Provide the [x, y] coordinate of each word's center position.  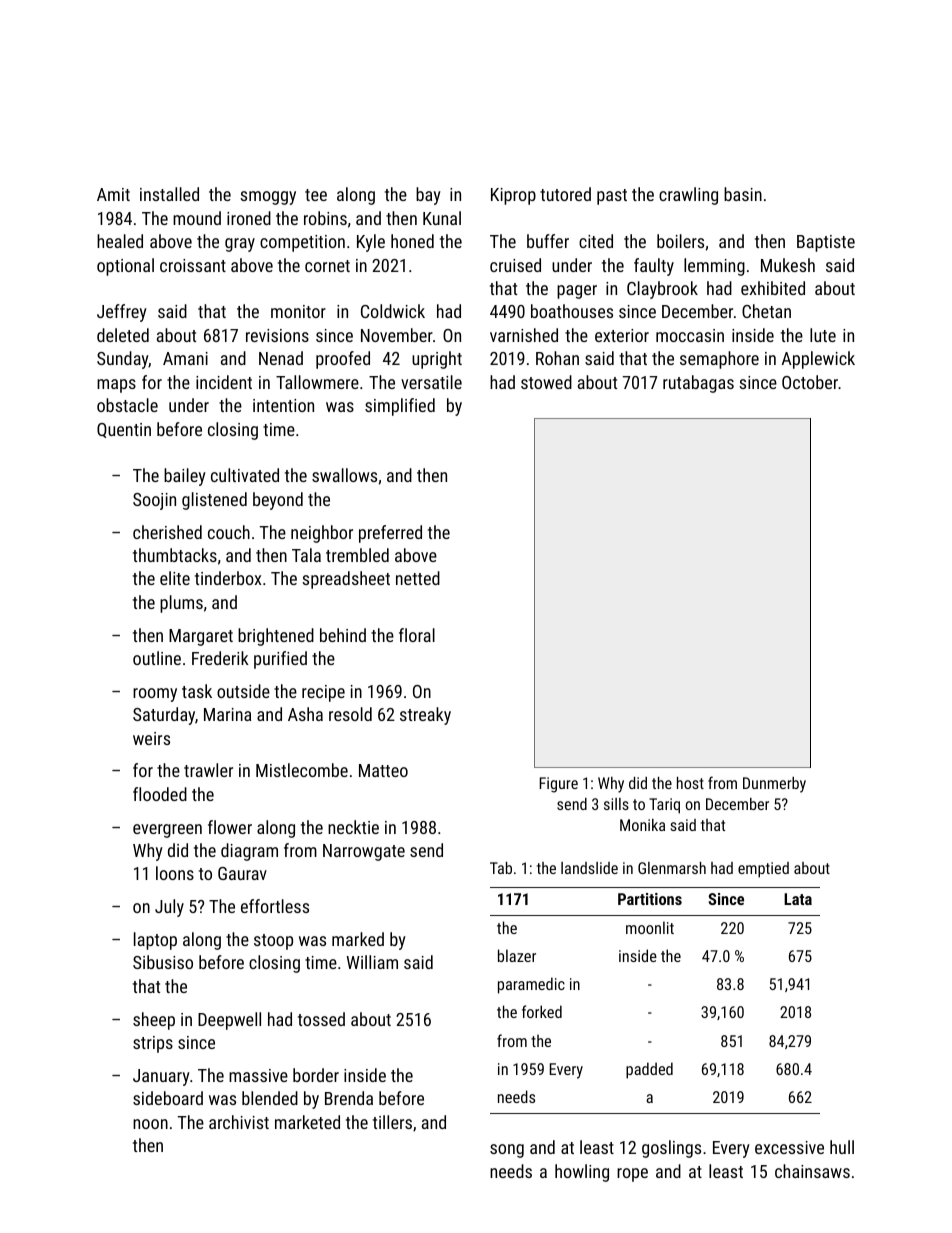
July [169, 908]
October [810, 382]
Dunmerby [774, 785]
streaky [425, 716]
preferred [390, 534]
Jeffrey [122, 313]
